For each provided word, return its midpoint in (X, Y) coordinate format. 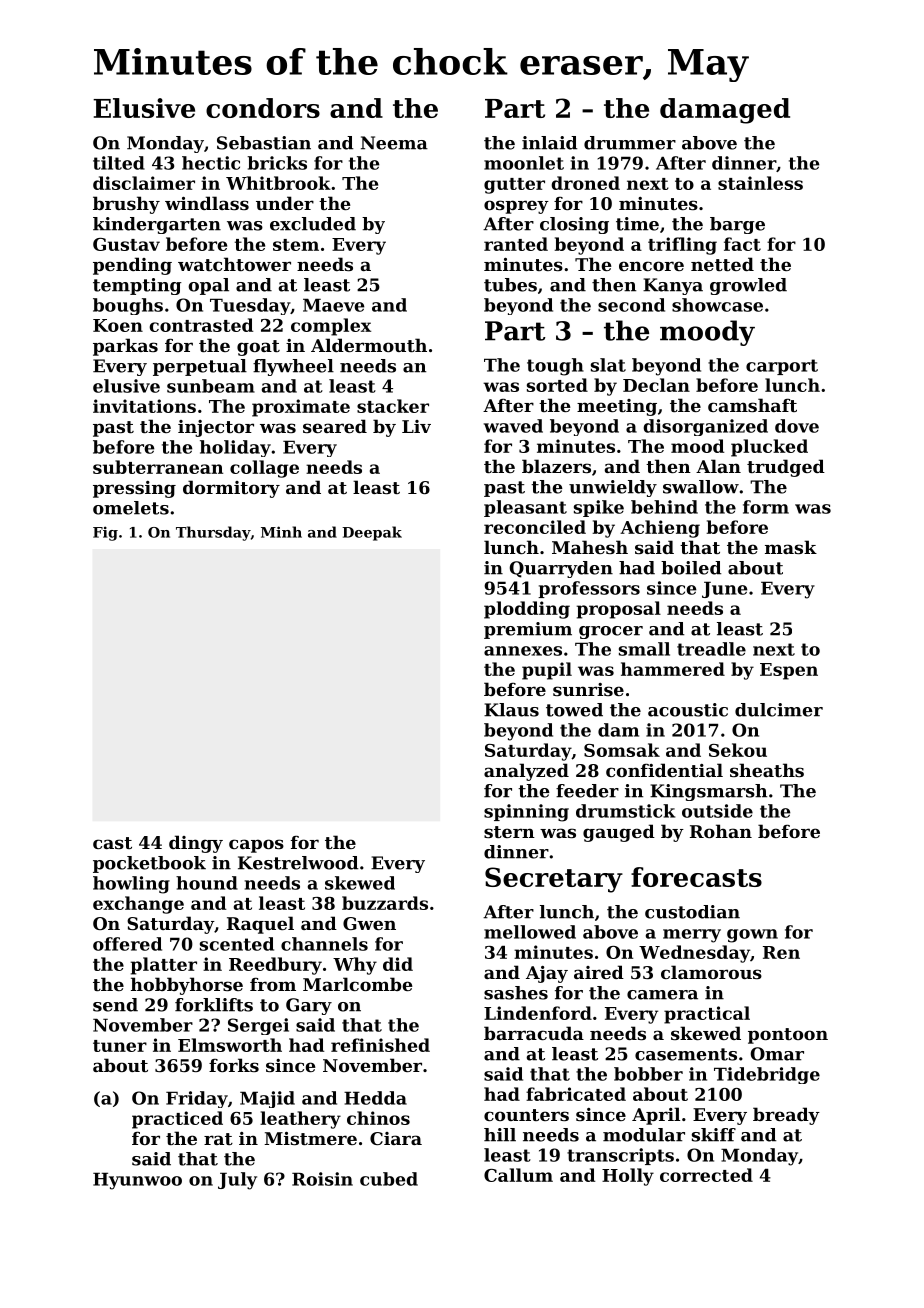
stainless (760, 183)
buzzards (385, 903)
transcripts (620, 1156)
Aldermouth (369, 345)
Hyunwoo (137, 1181)
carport (782, 367)
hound (207, 883)
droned (585, 183)
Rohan (721, 831)
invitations (144, 406)
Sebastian (264, 143)
